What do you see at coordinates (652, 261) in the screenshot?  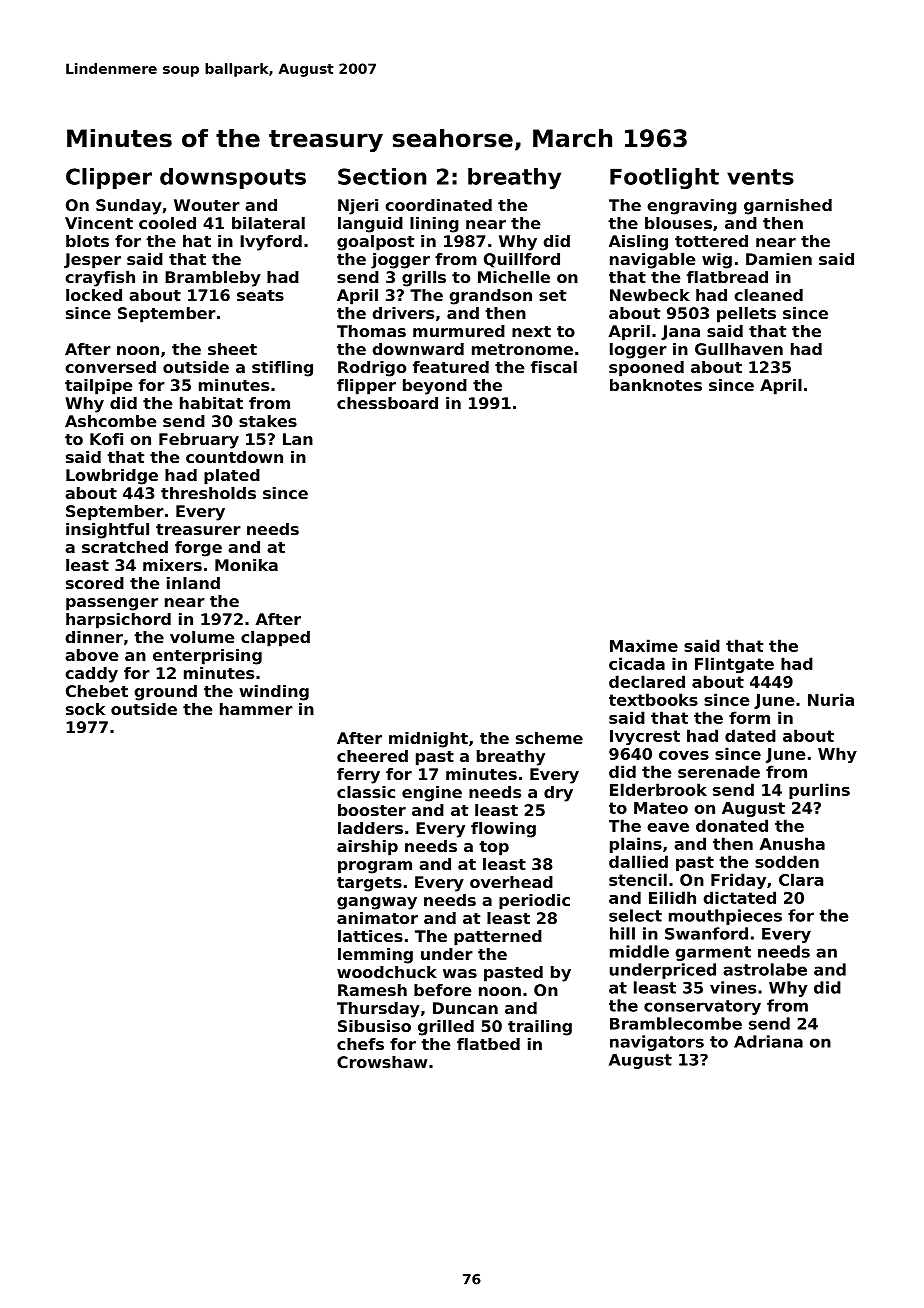 I see `navigable` at bounding box center [652, 261].
